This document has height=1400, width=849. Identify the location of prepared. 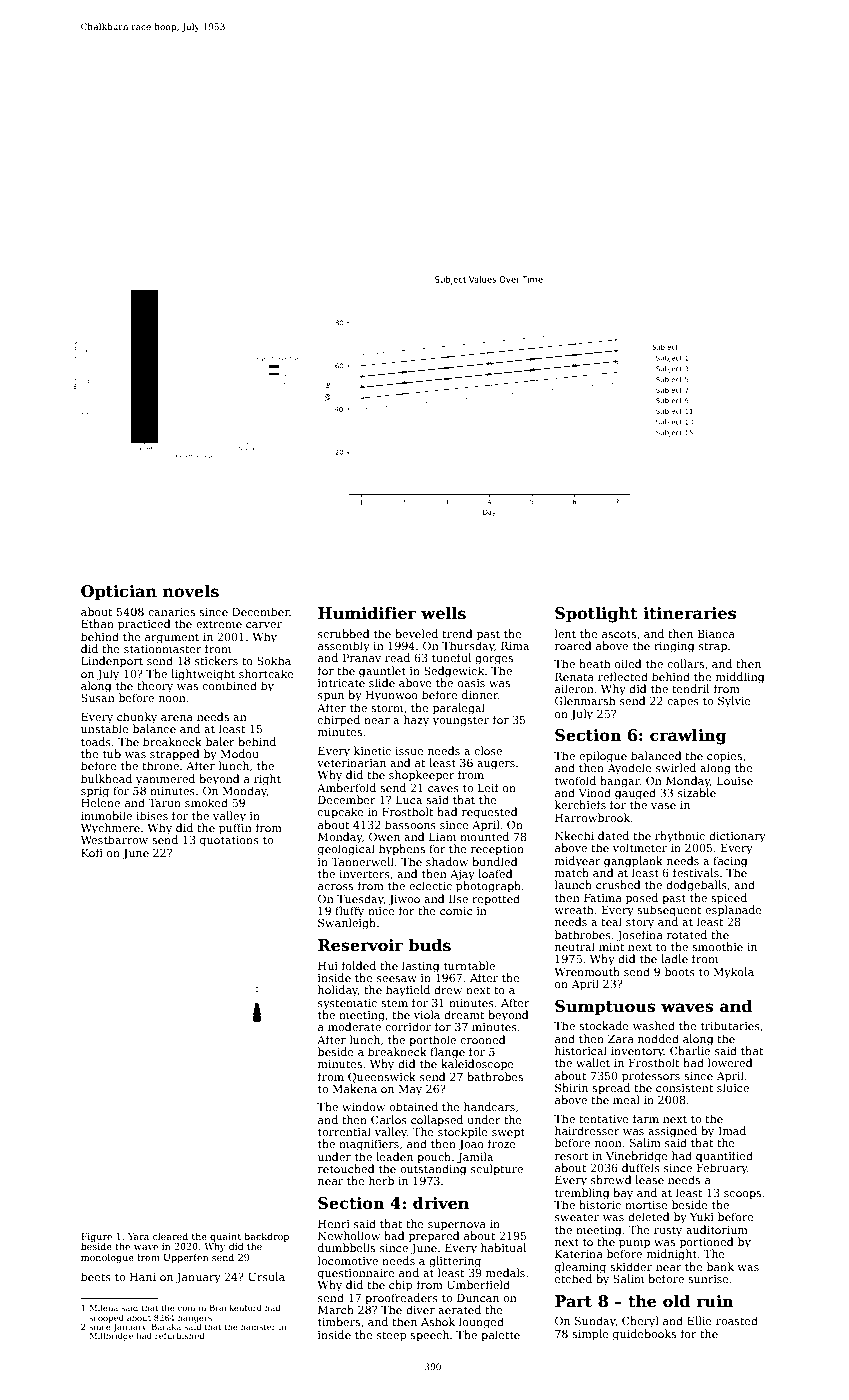
(434, 1237).
